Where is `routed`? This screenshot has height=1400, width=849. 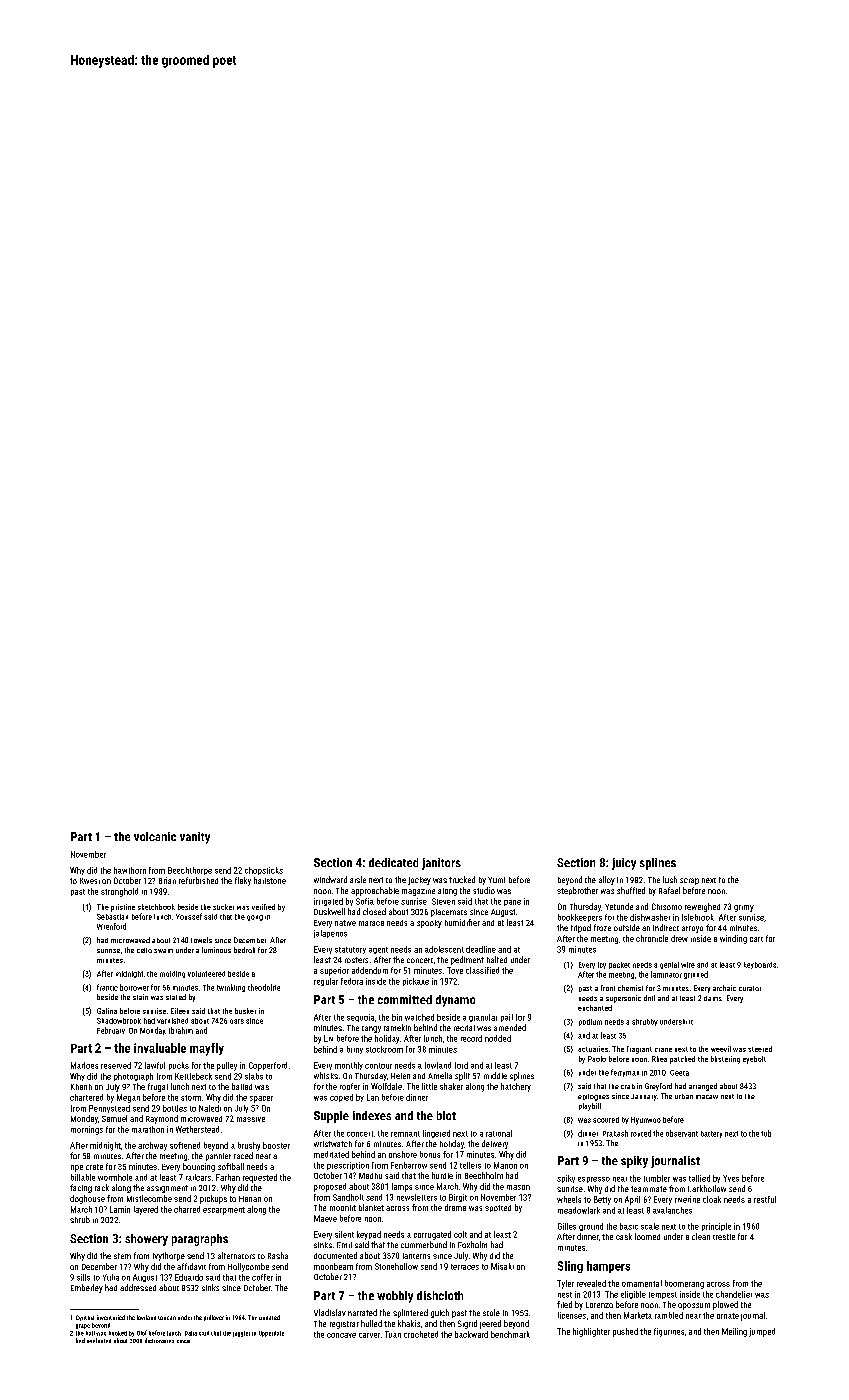 routed is located at coordinates (641, 1133).
